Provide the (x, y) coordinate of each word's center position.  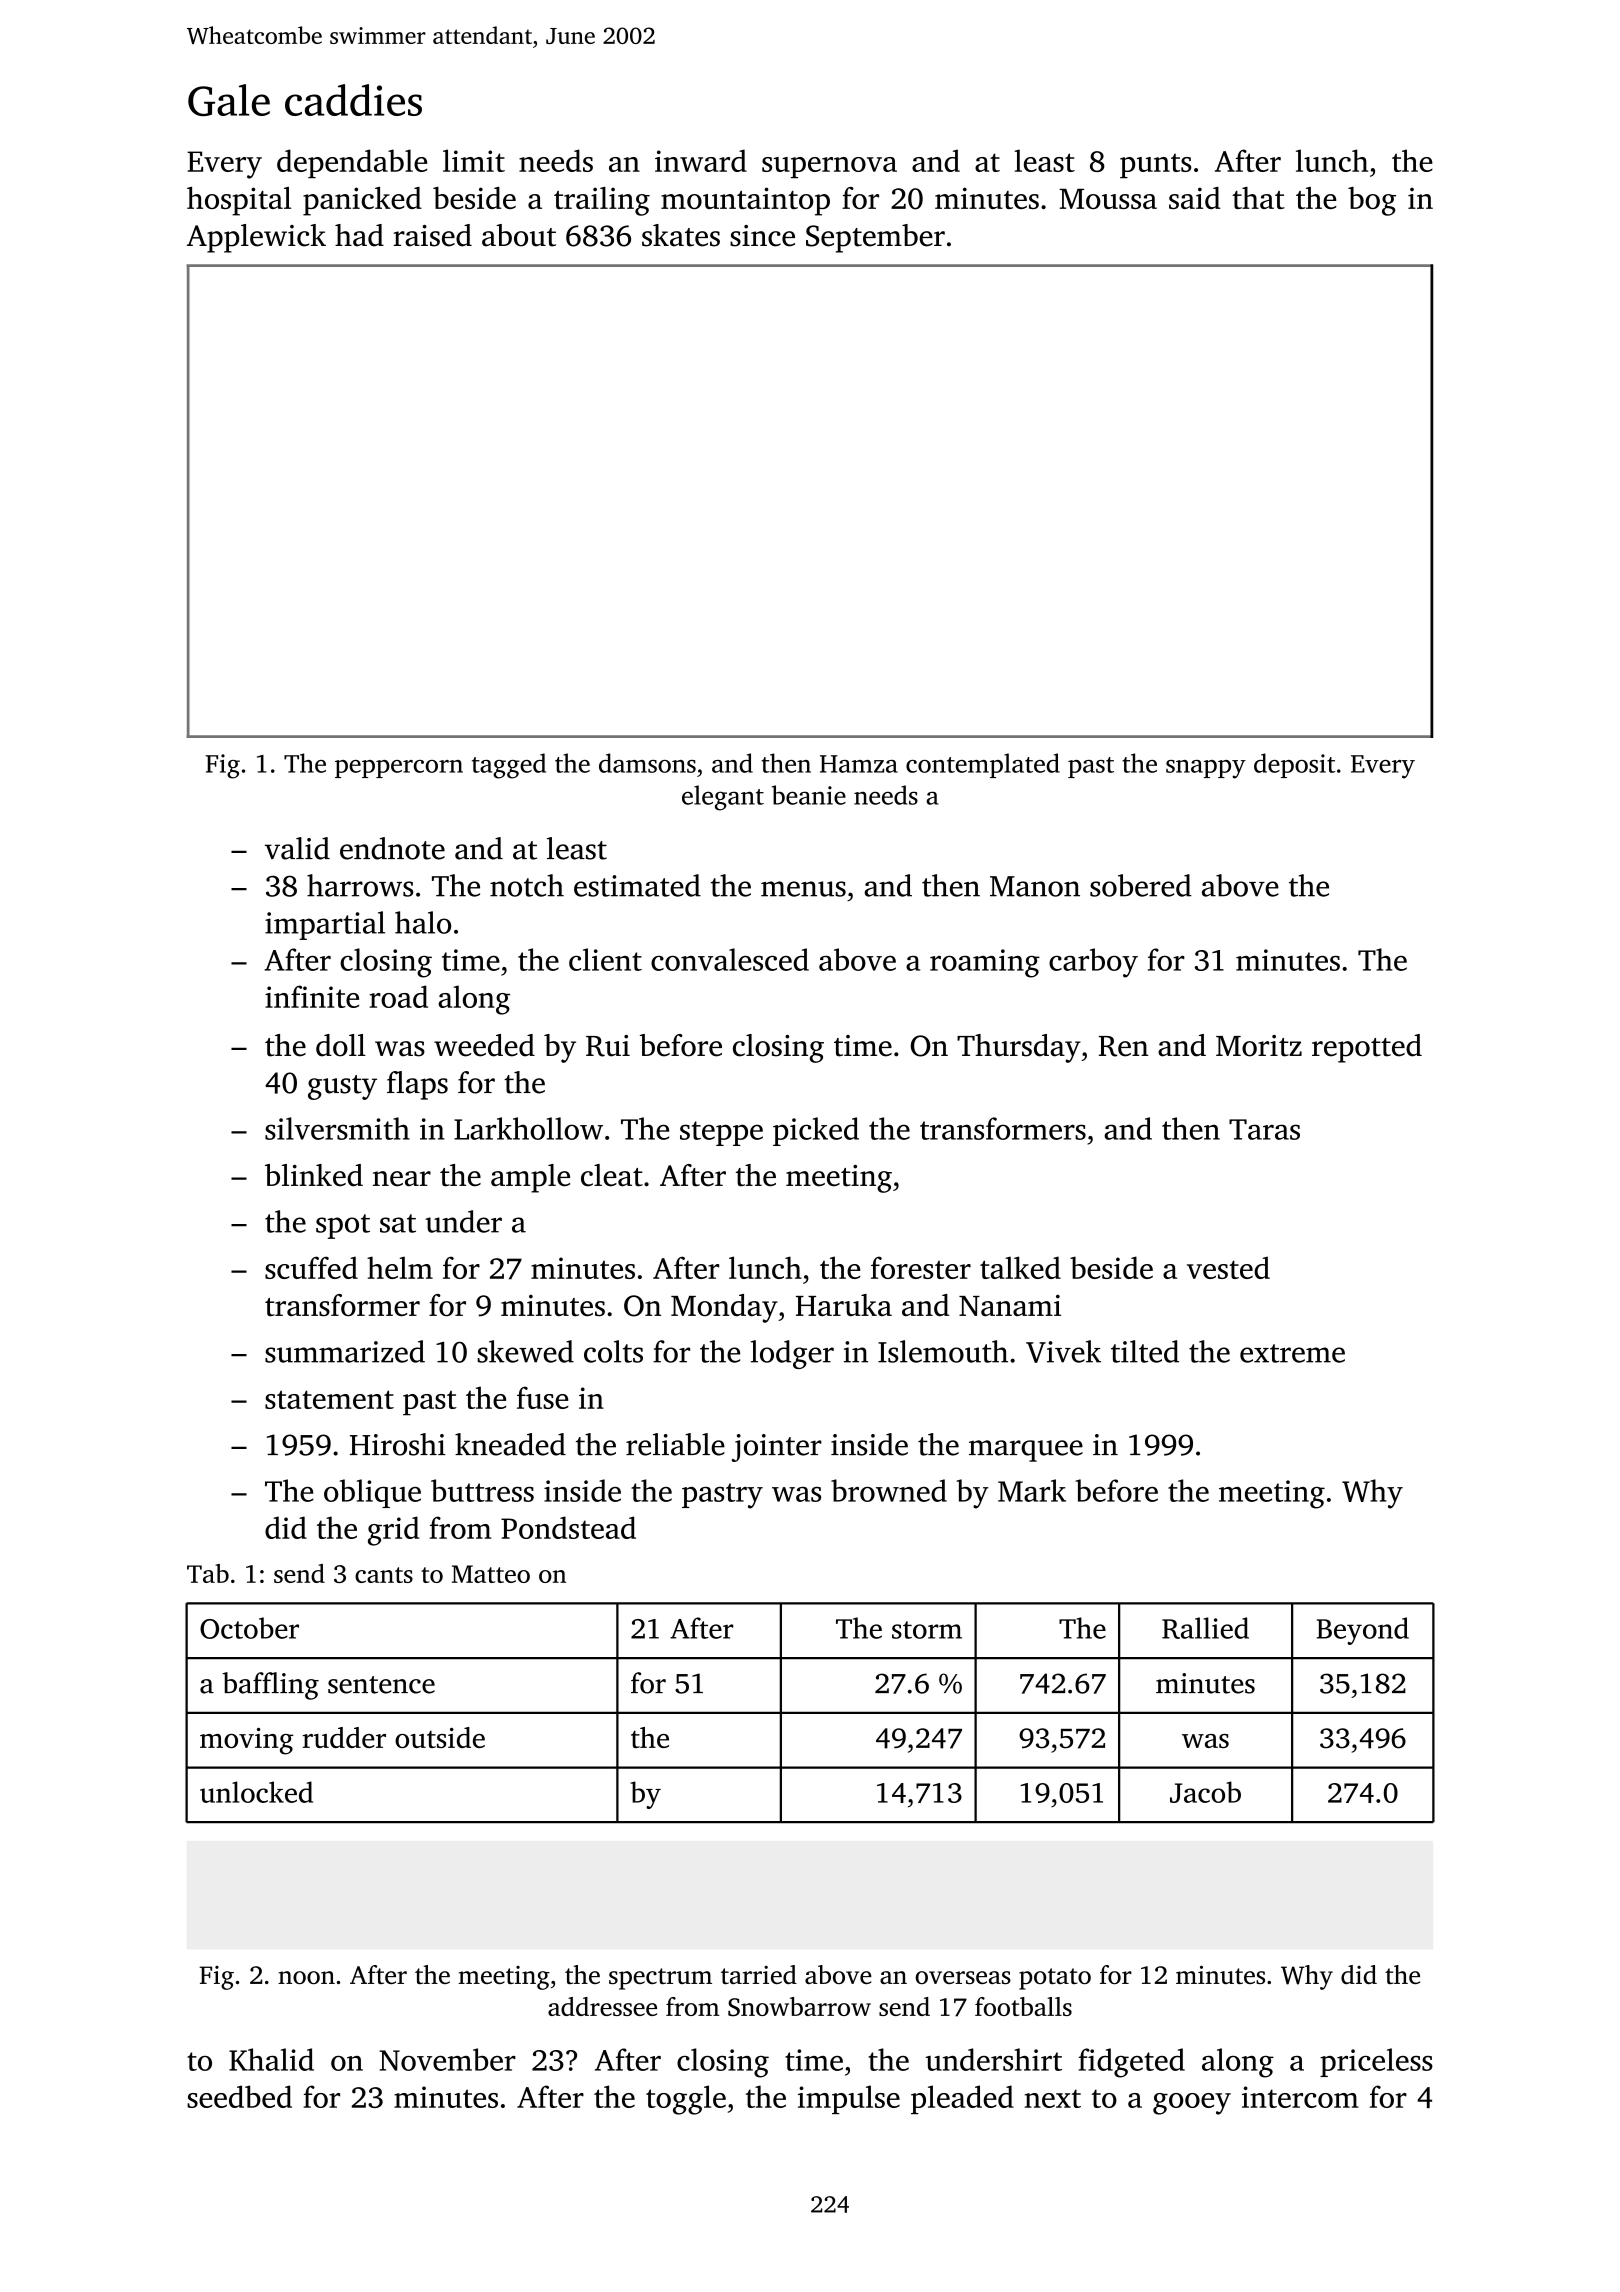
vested (1228, 1267)
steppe (721, 1133)
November (447, 2059)
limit (474, 160)
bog (1372, 201)
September (875, 238)
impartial (325, 925)
